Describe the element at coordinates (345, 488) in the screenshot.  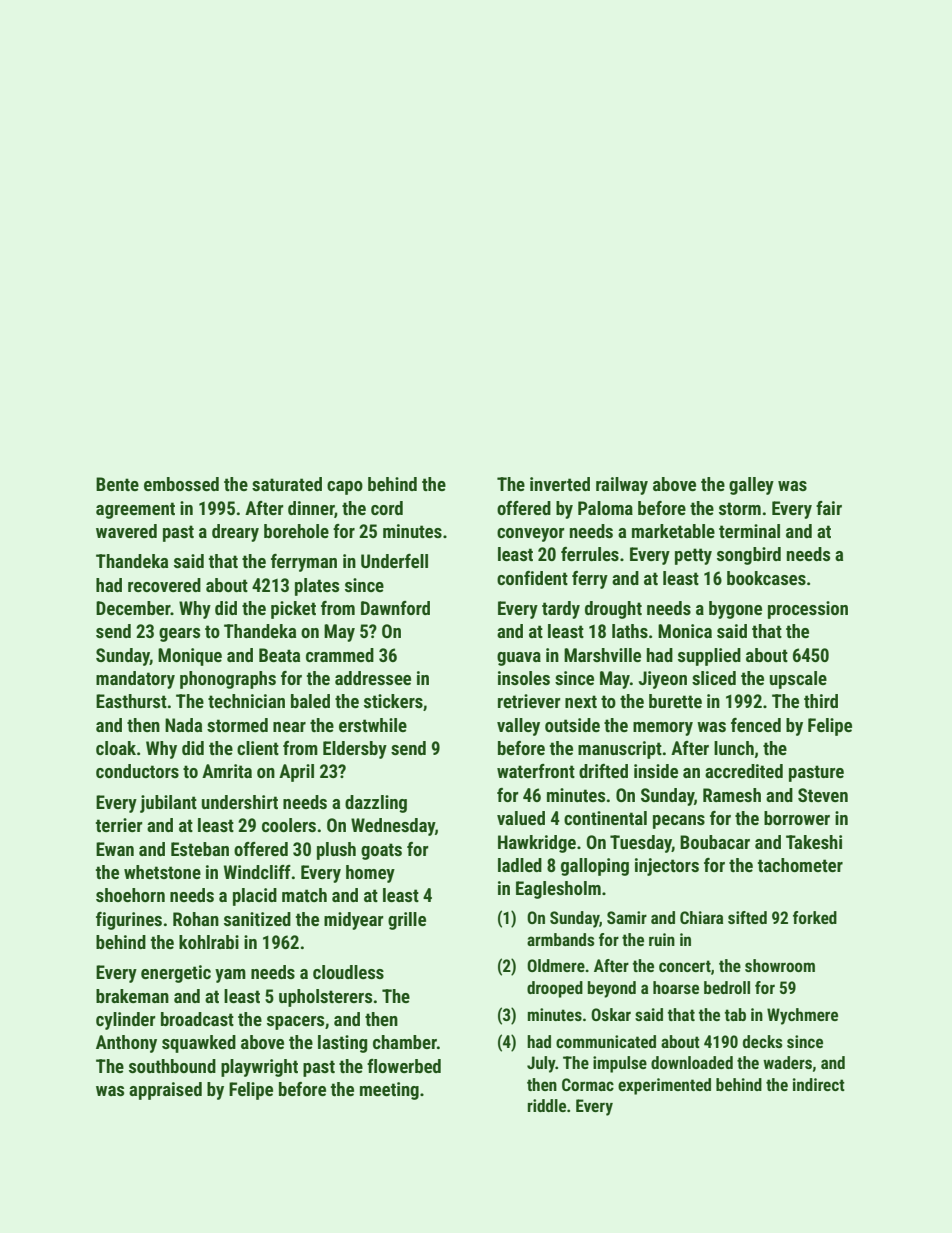
I see `capo` at that location.
